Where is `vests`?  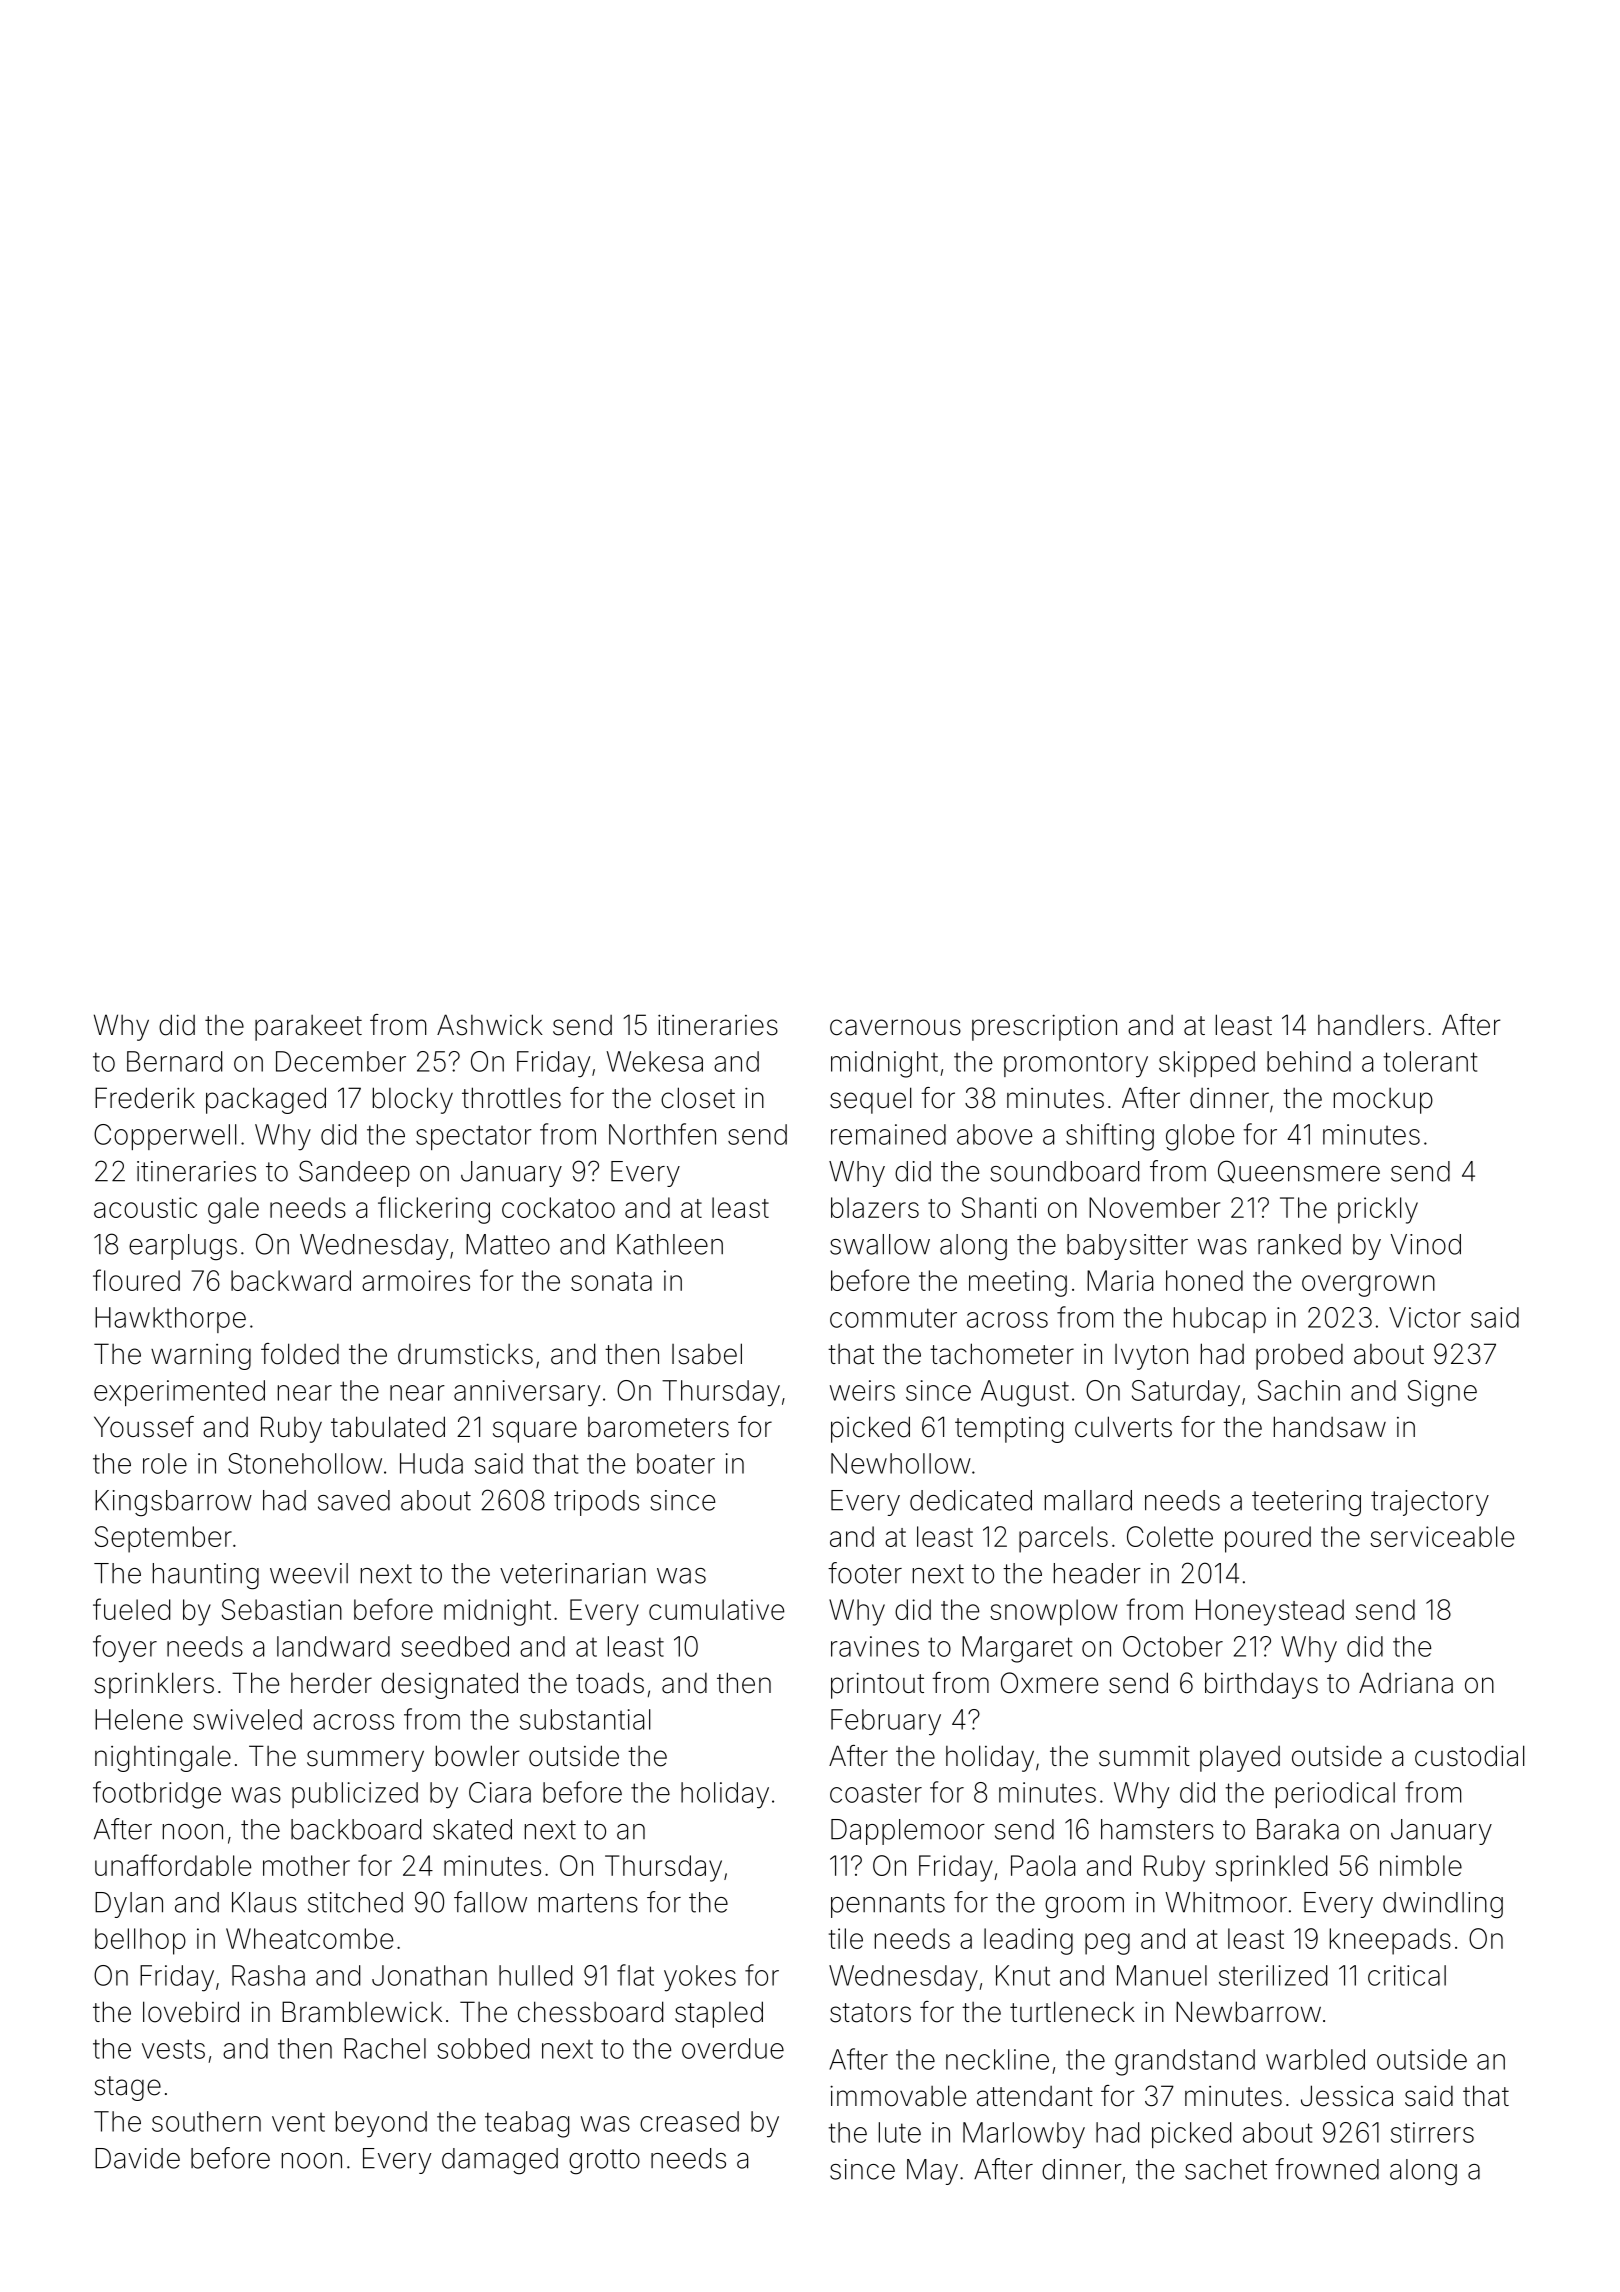
vests is located at coordinates (173, 2049).
